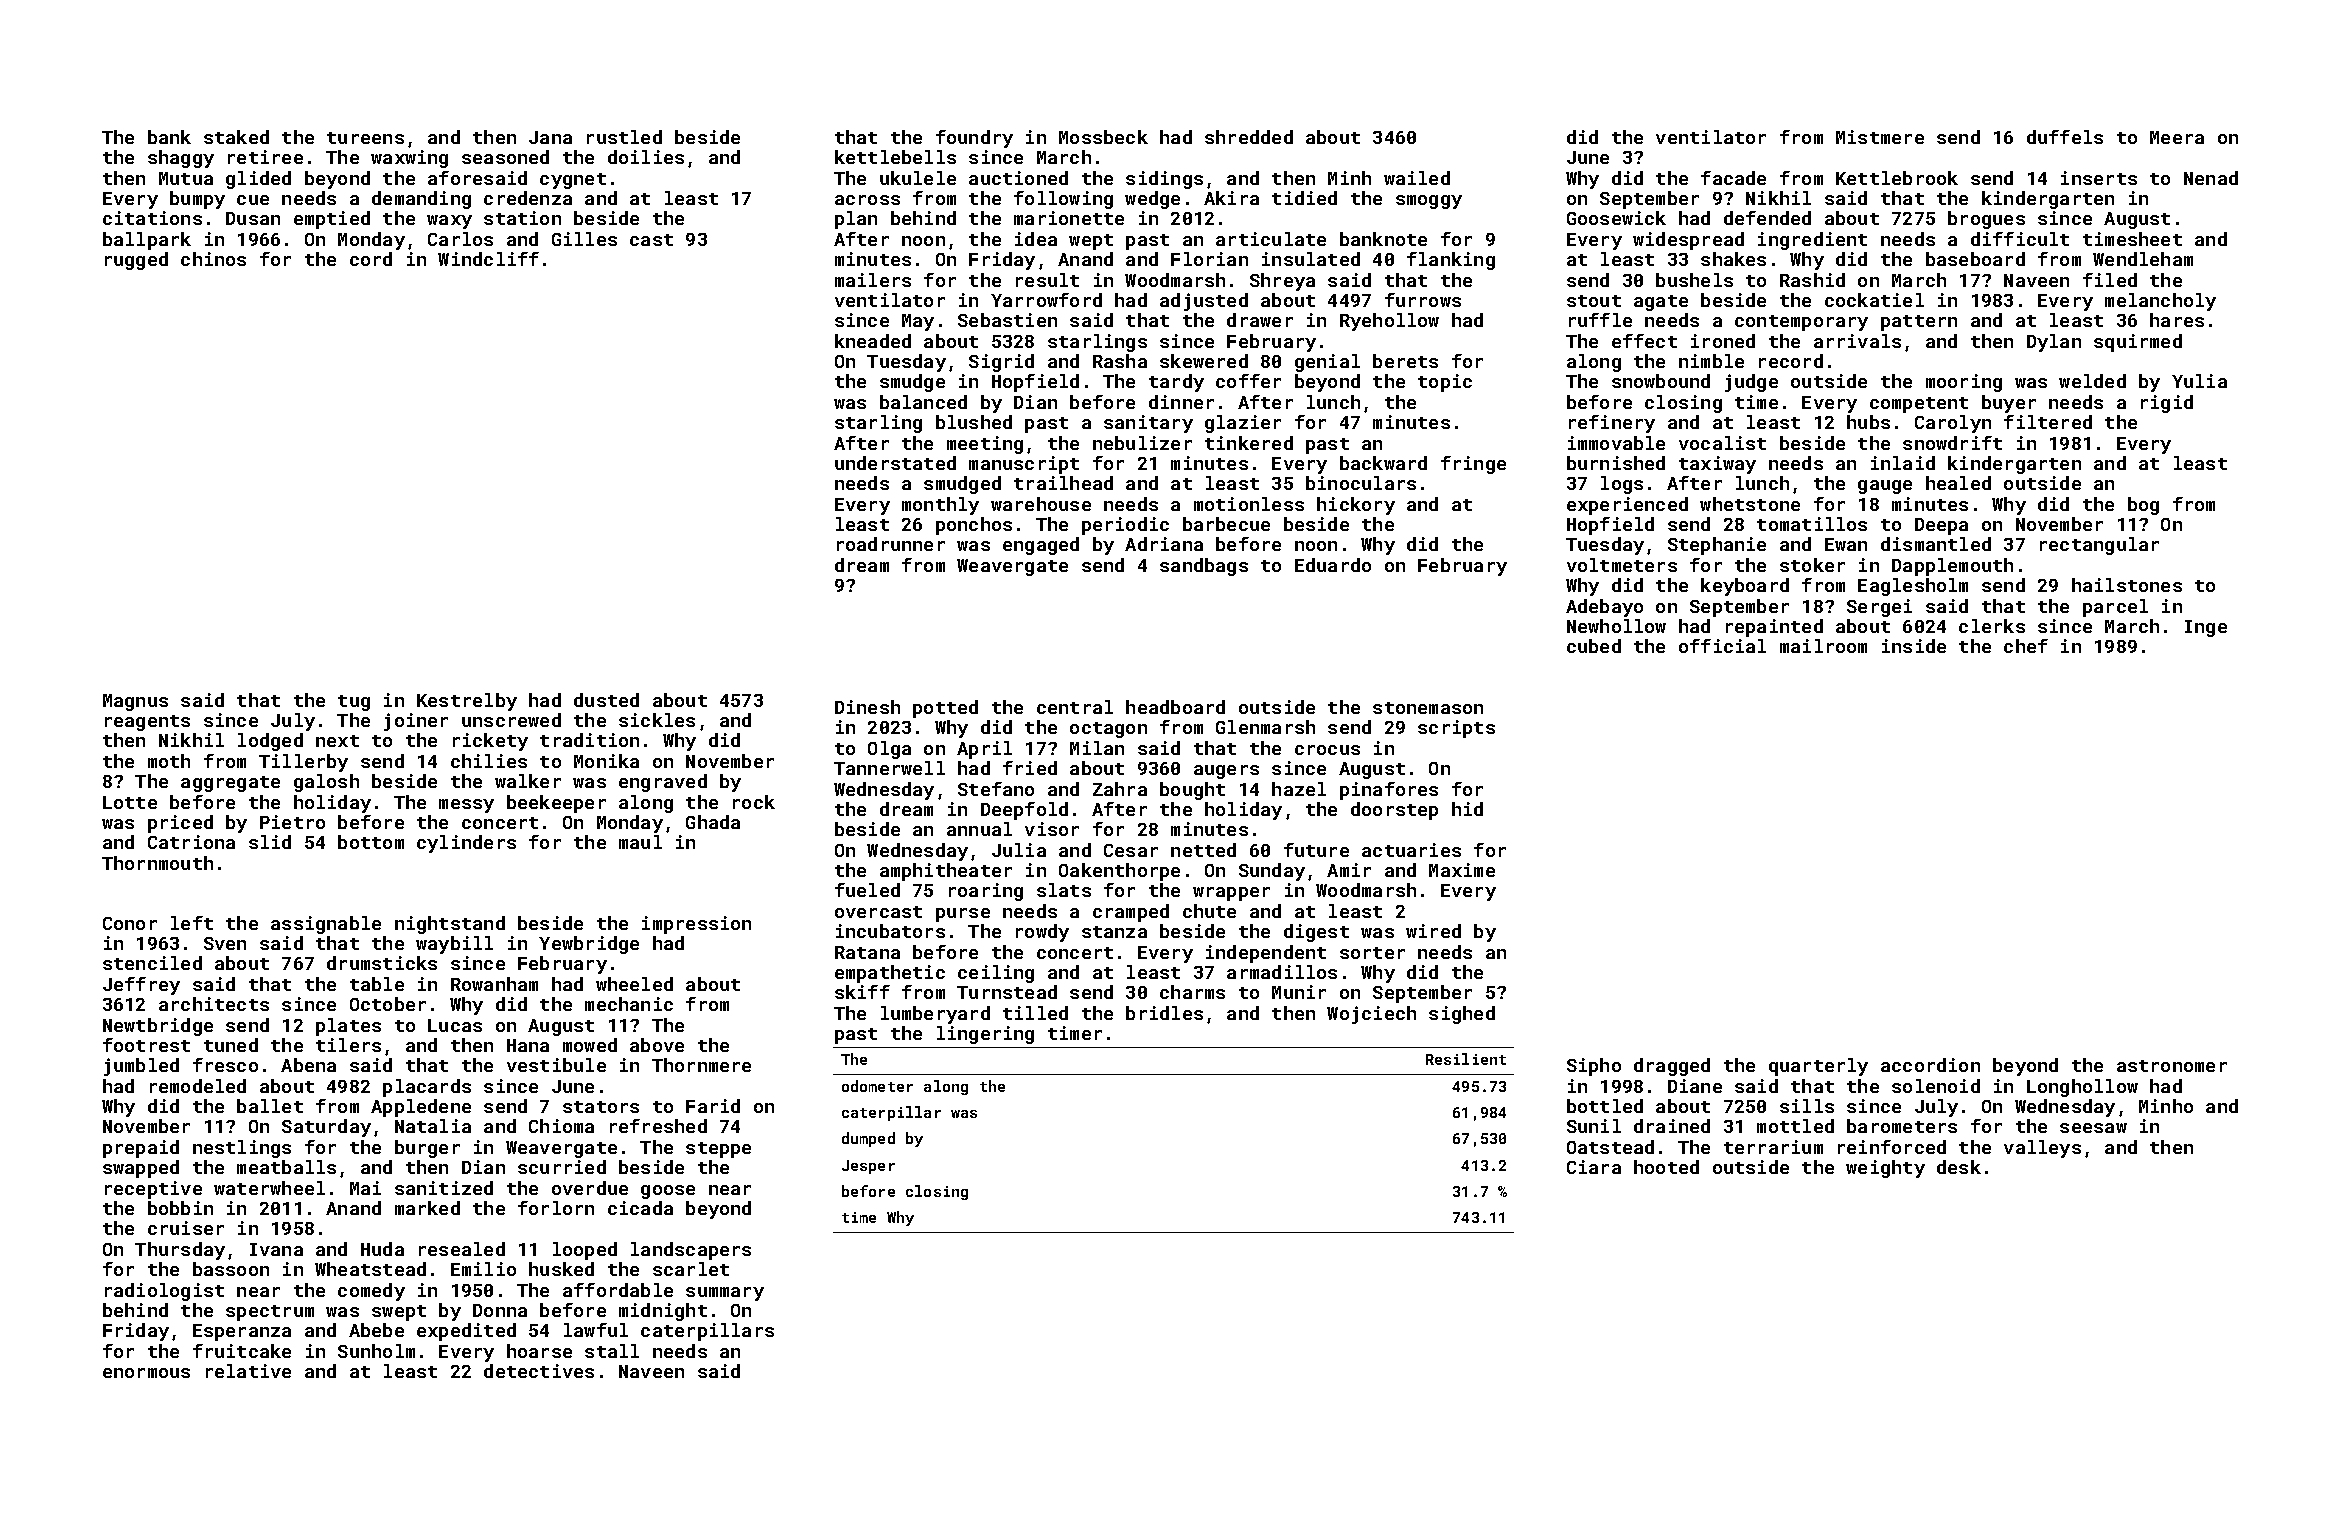  What do you see at coordinates (612, 1351) in the screenshot?
I see `stall` at bounding box center [612, 1351].
